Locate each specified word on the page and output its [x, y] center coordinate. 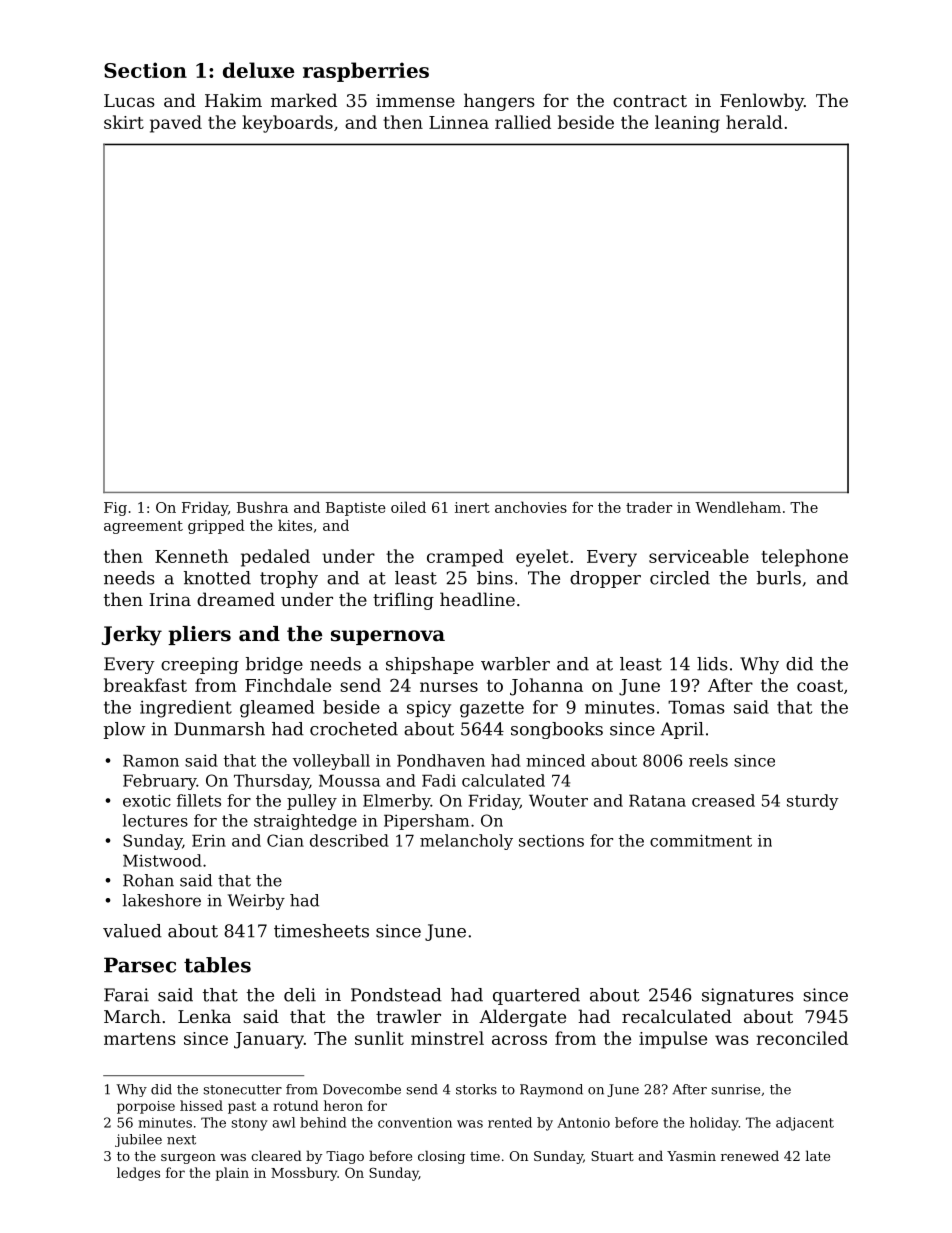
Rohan [148, 880]
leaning [687, 124]
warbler [515, 664]
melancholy [466, 842]
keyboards [287, 124]
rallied [523, 122]
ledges [138, 1174]
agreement [143, 527]
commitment [701, 840]
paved [176, 124]
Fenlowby [762, 102]
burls [779, 578]
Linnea [459, 122]
